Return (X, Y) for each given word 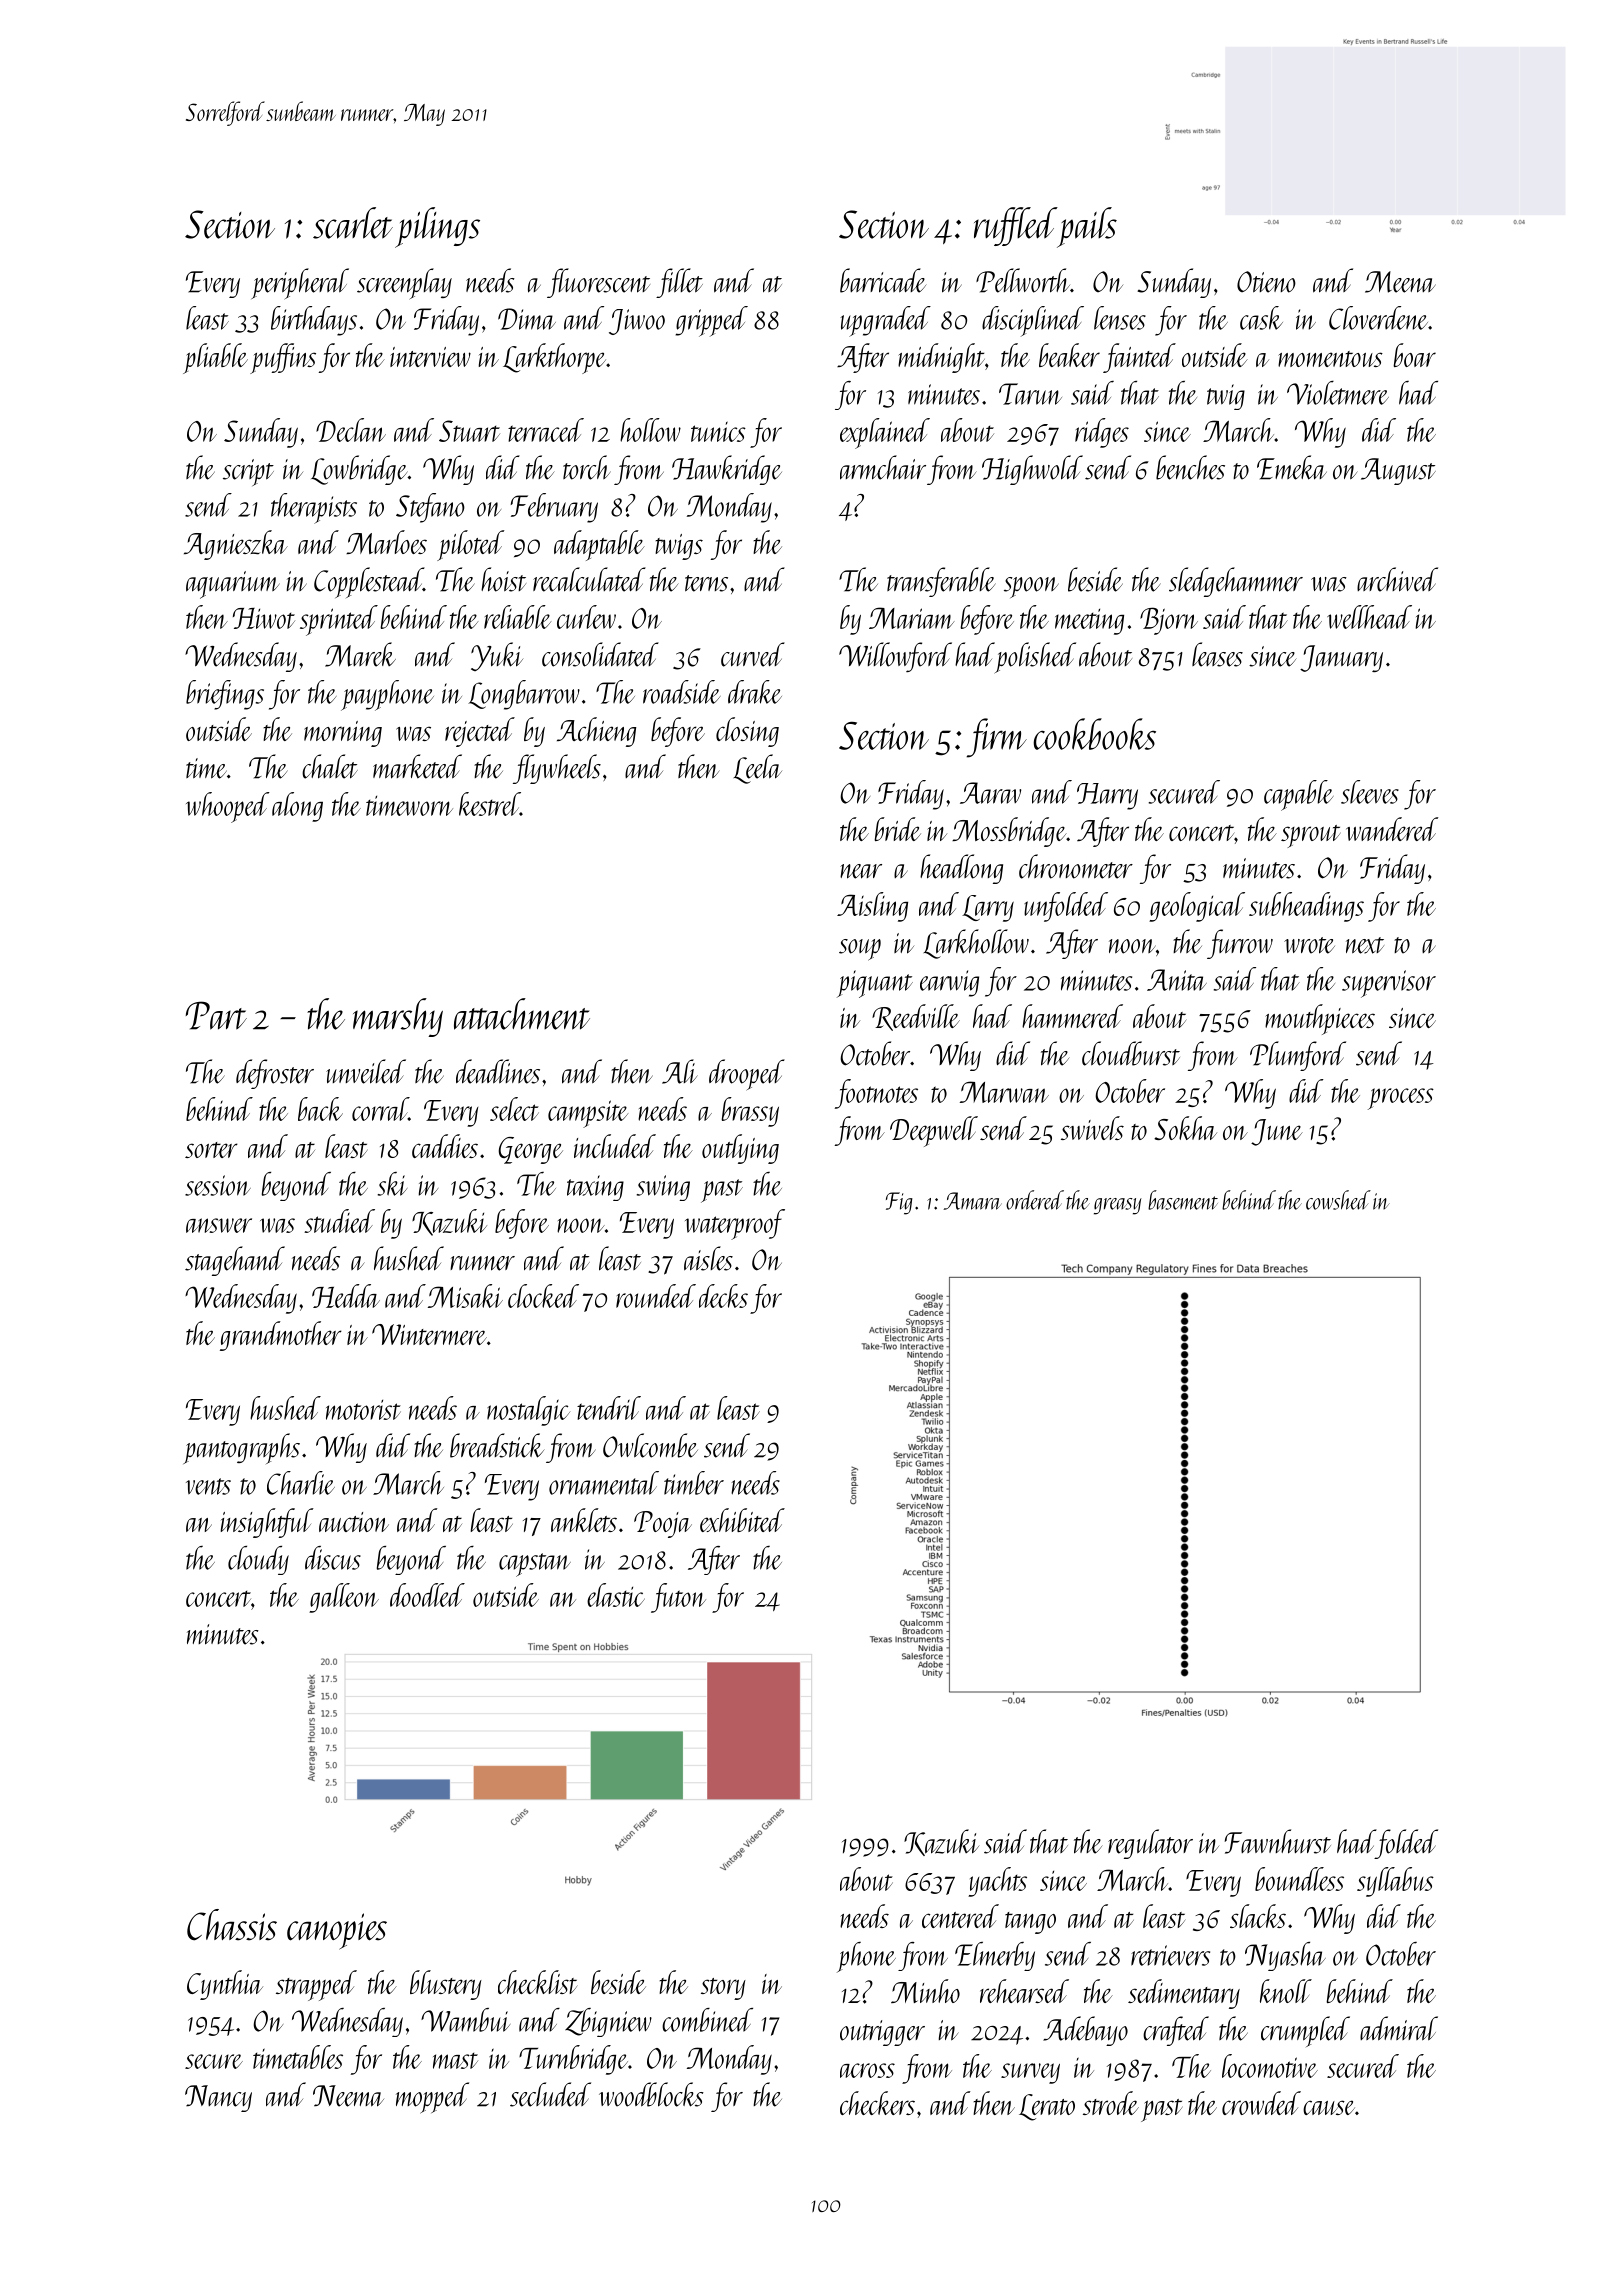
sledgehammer (1236, 582)
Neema (348, 2096)
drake (755, 692)
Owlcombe (650, 1445)
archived (1397, 579)
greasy (1118, 1206)
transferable (941, 582)
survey (1030, 2073)
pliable (215, 358)
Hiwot (264, 618)
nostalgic (528, 1411)
